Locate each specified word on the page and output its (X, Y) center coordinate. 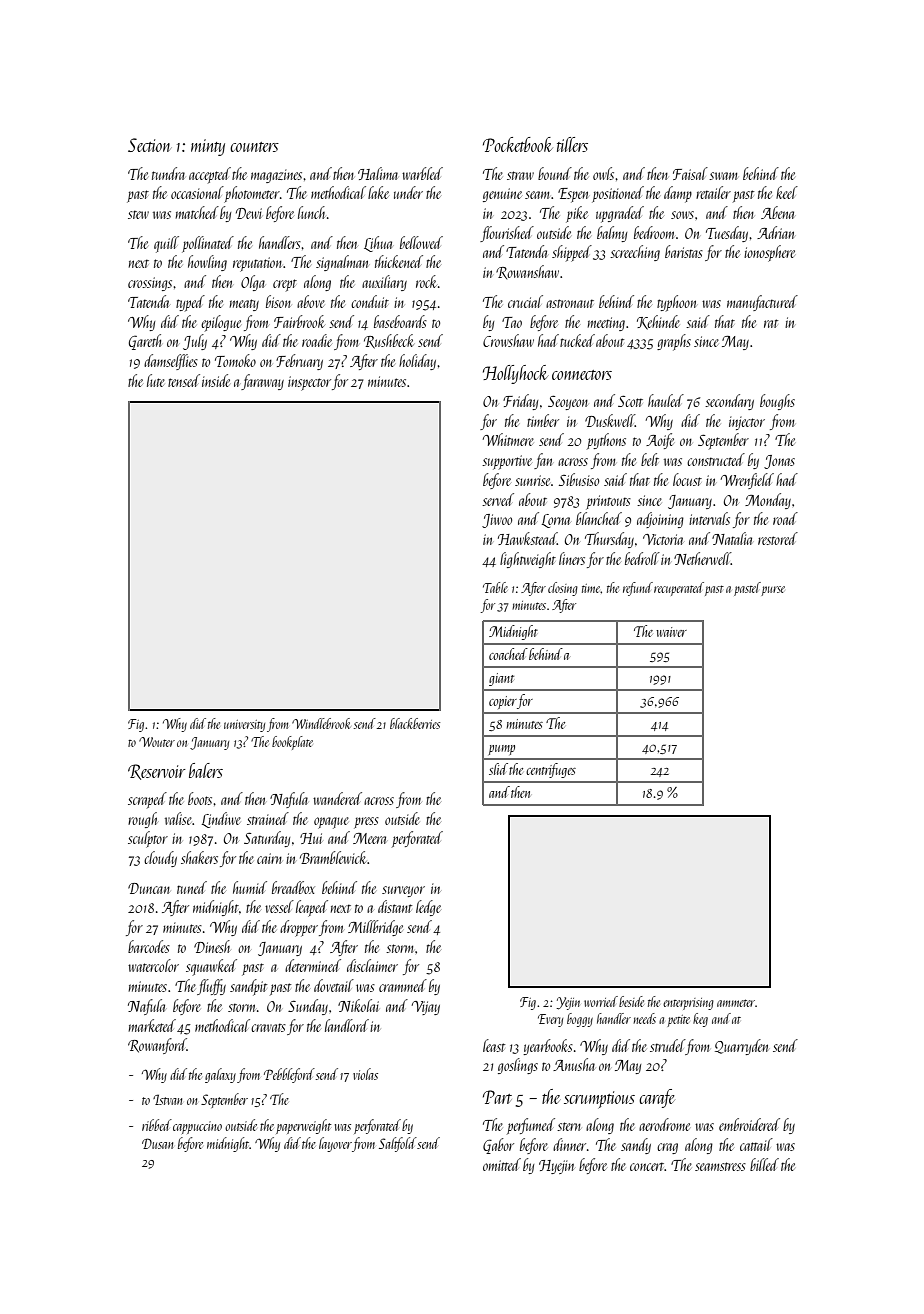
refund (638, 589)
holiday (417, 362)
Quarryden (741, 1047)
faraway (262, 382)
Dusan (157, 1143)
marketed (152, 1025)
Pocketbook (518, 144)
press (366, 823)
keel (787, 192)
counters (254, 147)
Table (495, 587)
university (244, 726)
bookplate (292, 743)
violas (365, 1074)
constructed (716, 459)
